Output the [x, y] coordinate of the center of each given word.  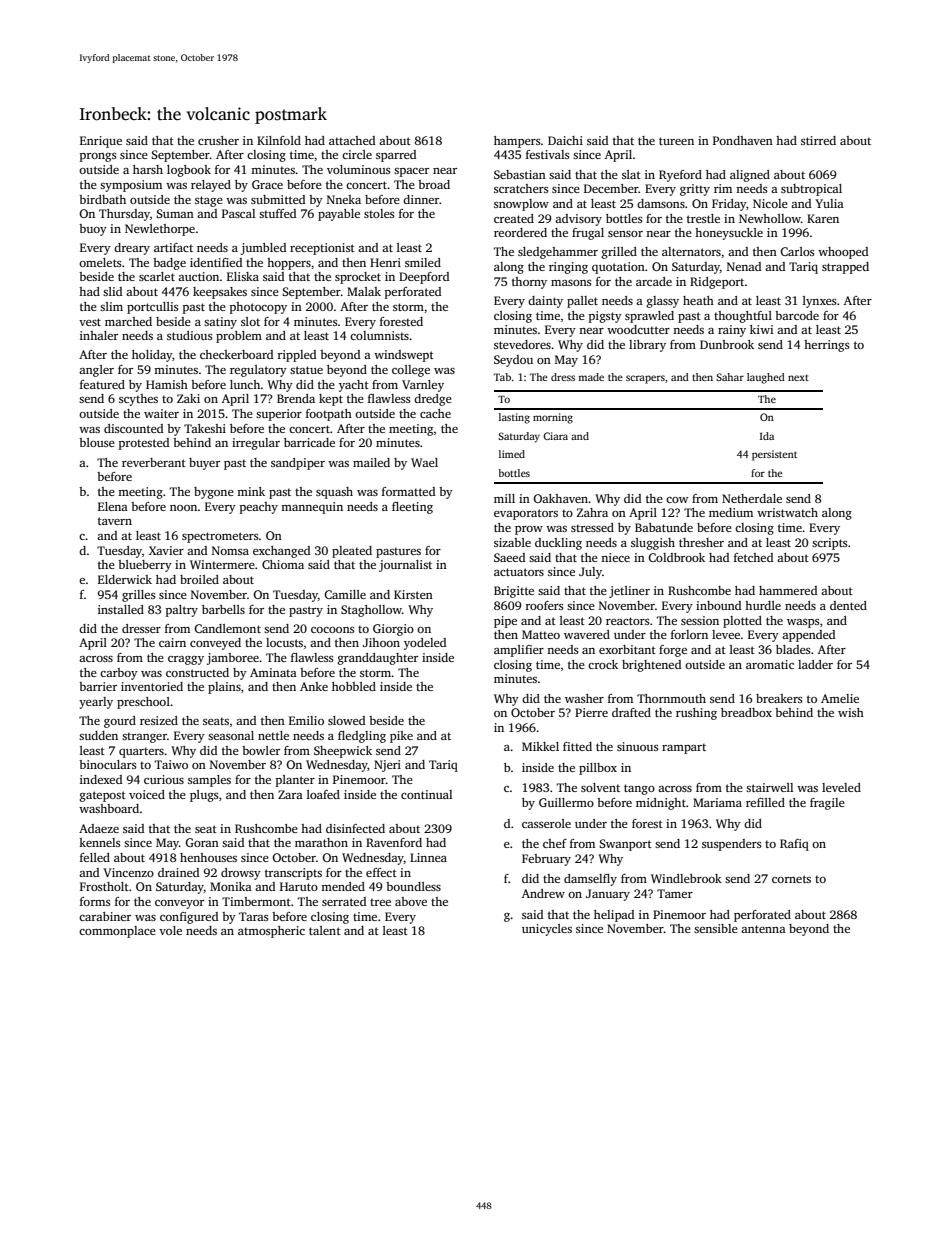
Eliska [243, 276]
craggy [186, 660]
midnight [661, 804]
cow [677, 500]
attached [352, 140]
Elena [113, 506]
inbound [718, 605]
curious [164, 779]
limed [512, 454]
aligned [750, 176]
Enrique [101, 142]
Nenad [744, 266]
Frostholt [104, 886]
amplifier [519, 651]
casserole [546, 823]
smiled [423, 262]
